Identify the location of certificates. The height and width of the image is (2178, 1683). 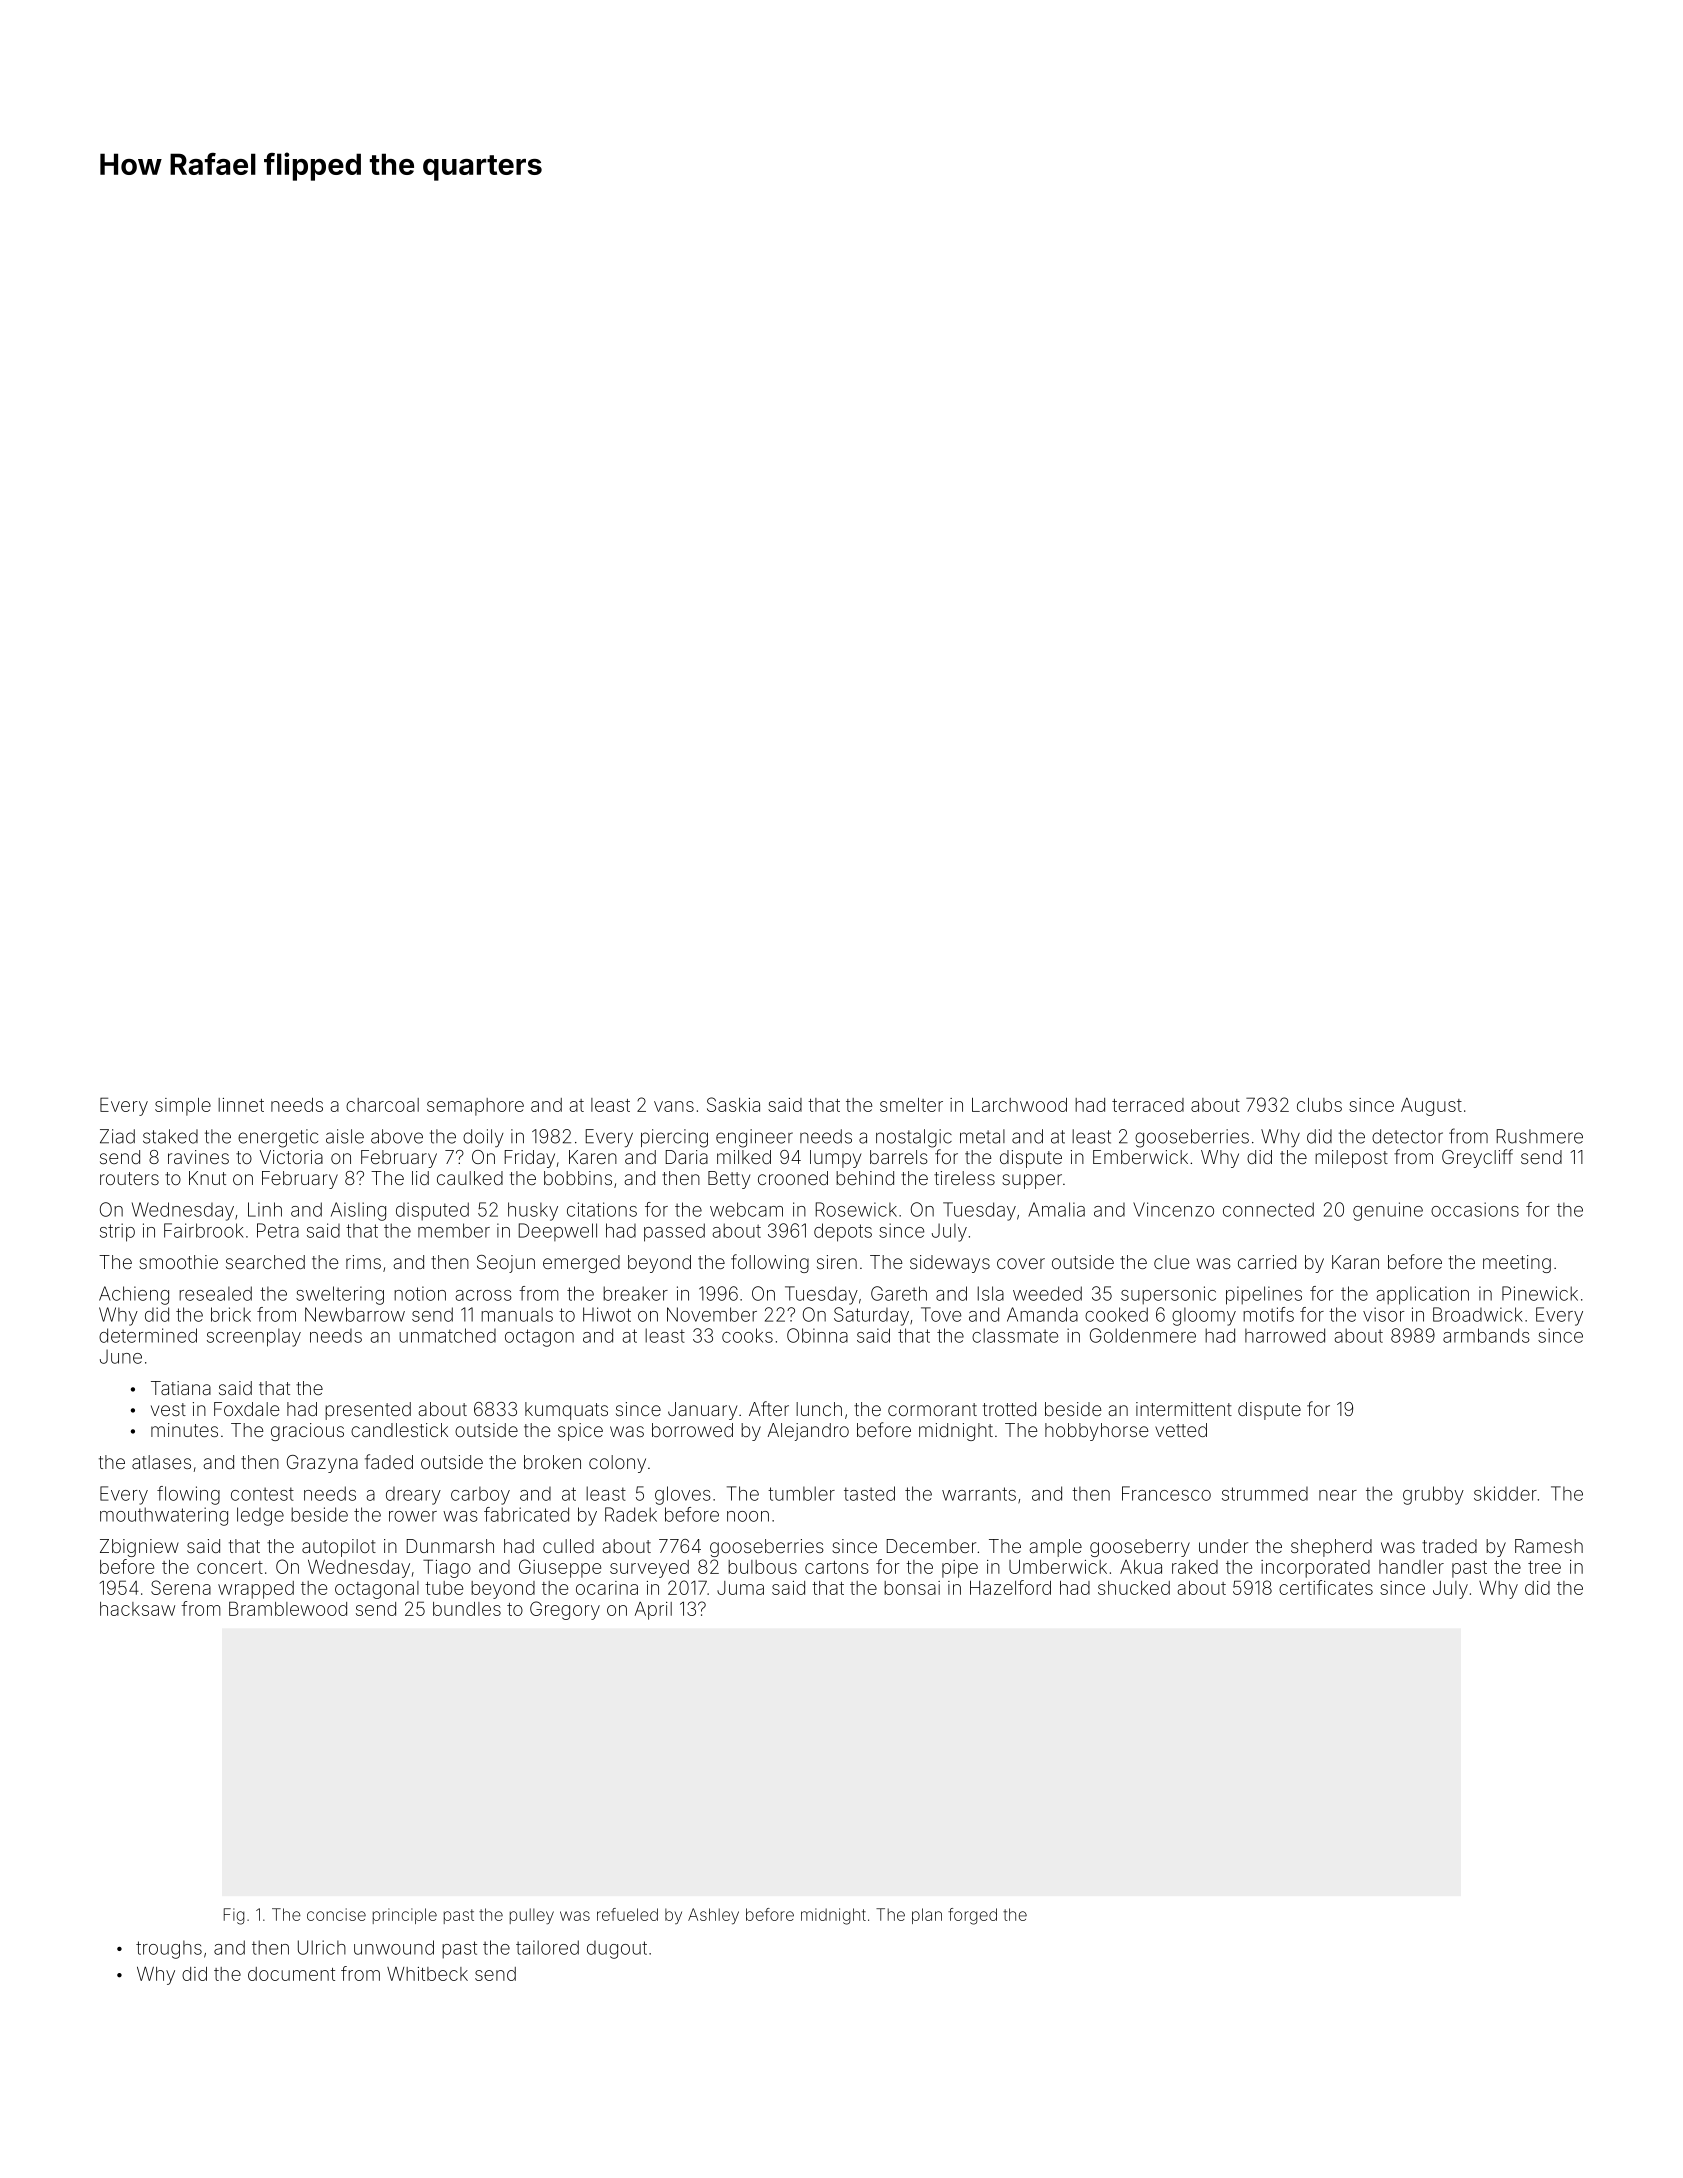
(1326, 1587).
